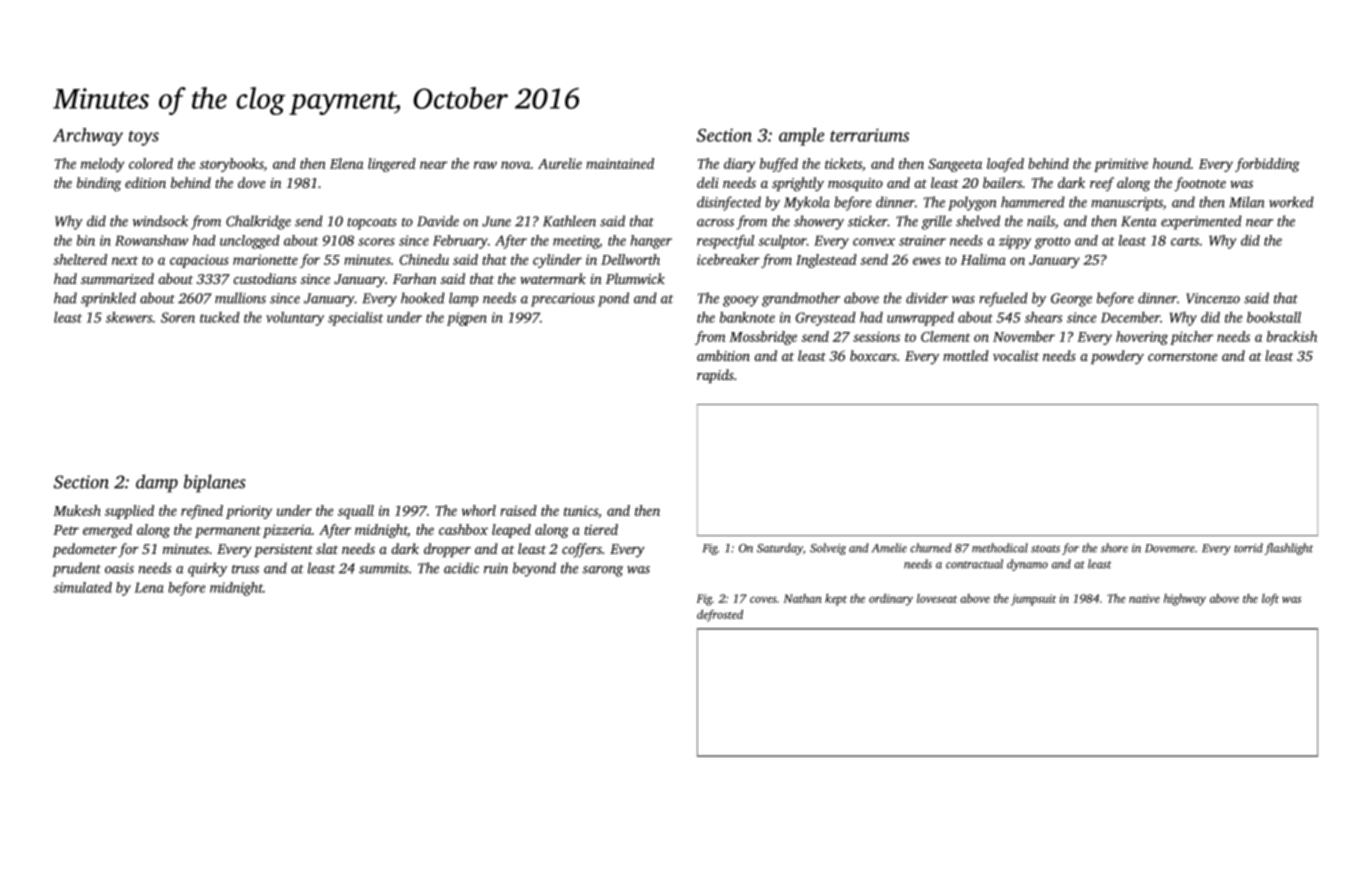 The width and height of the screenshot is (1372, 887). Describe the element at coordinates (1213, 298) in the screenshot. I see `Vincenzo` at that location.
